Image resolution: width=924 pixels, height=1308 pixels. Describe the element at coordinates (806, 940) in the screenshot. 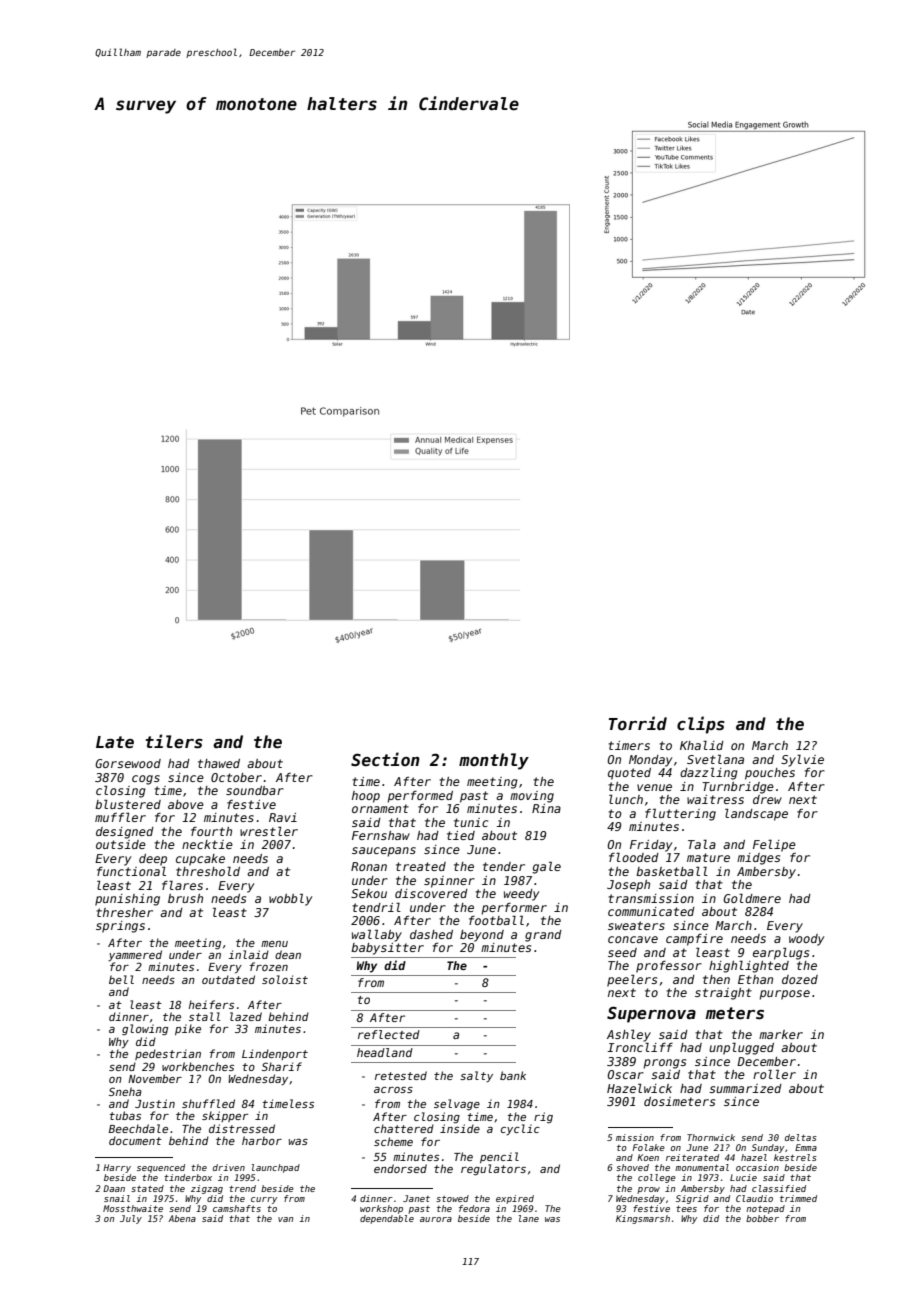

I see `woody` at that location.
